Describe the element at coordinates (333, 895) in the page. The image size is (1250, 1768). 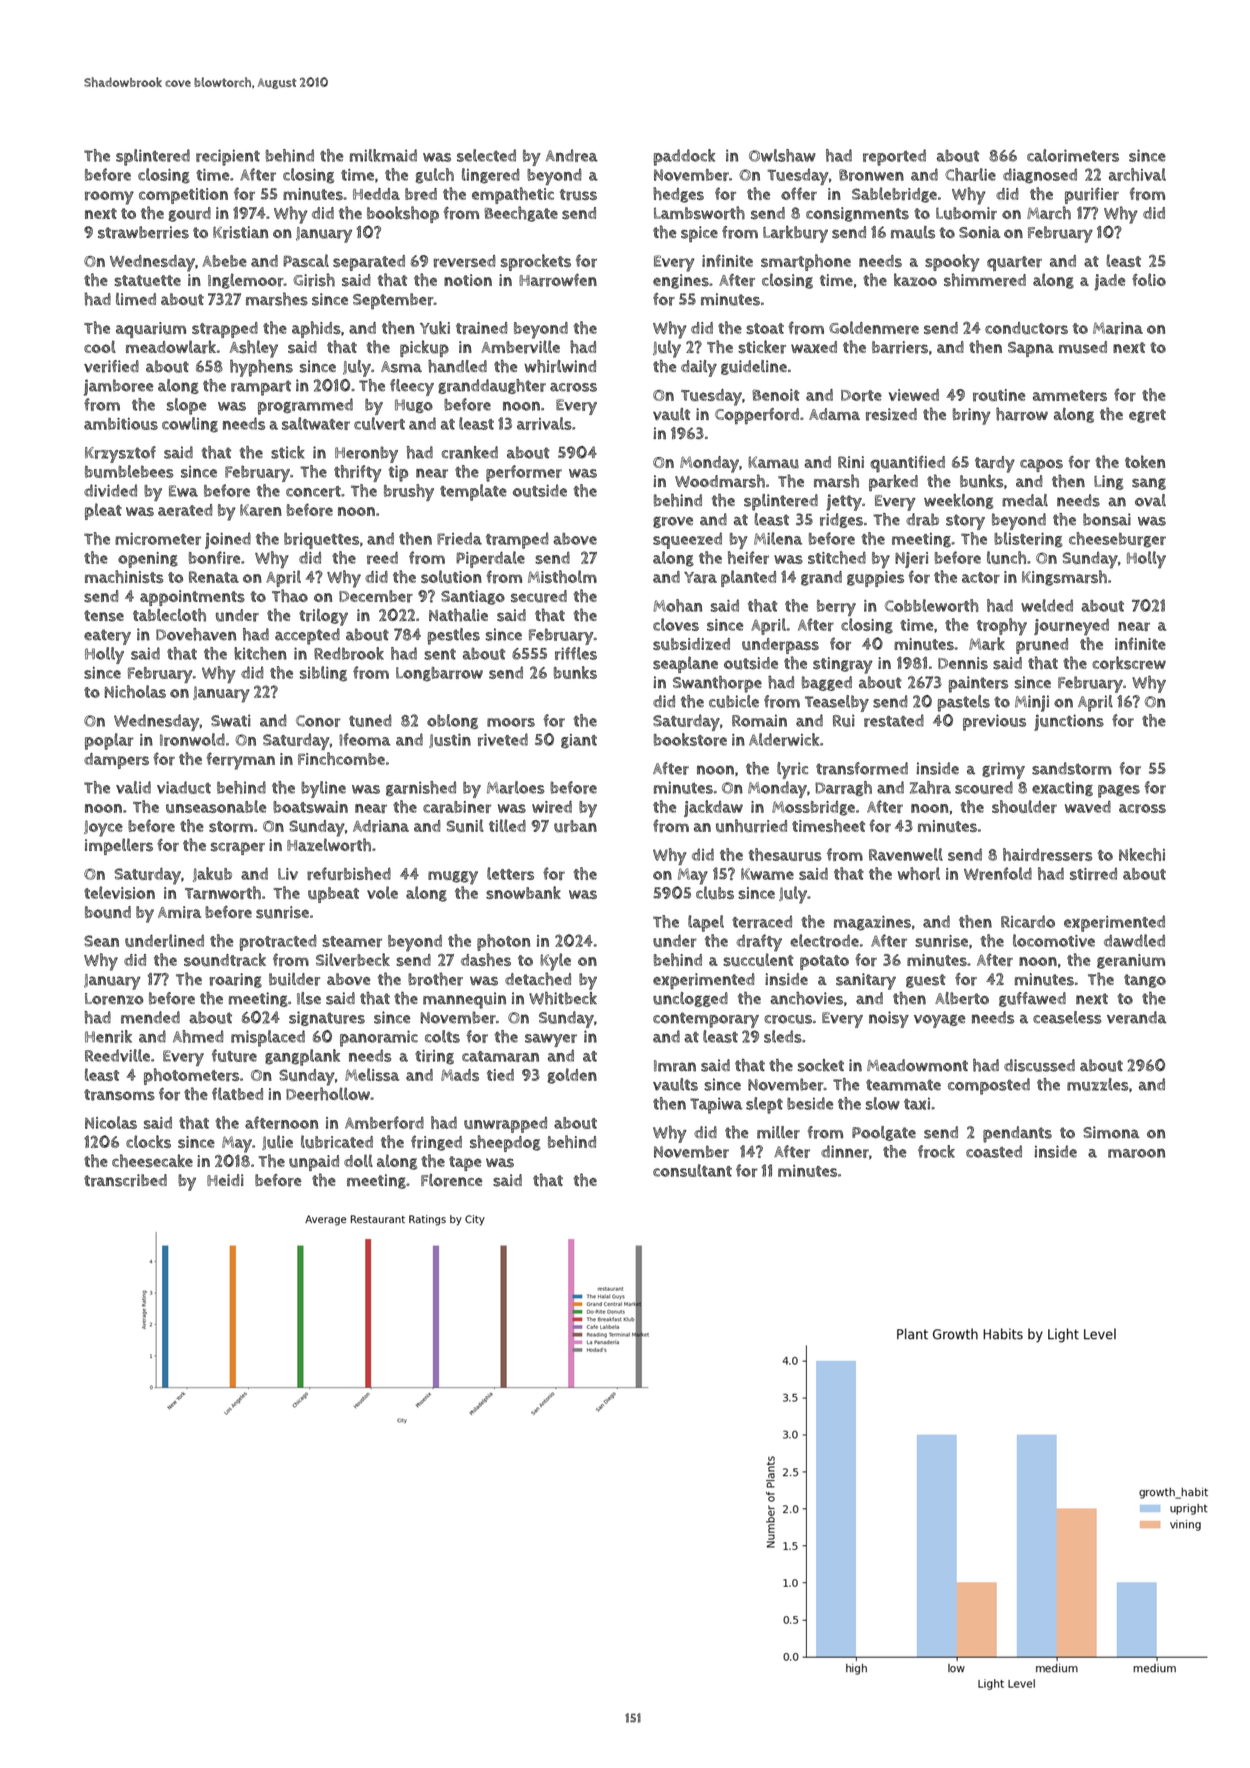
I see `upbeat` at that location.
